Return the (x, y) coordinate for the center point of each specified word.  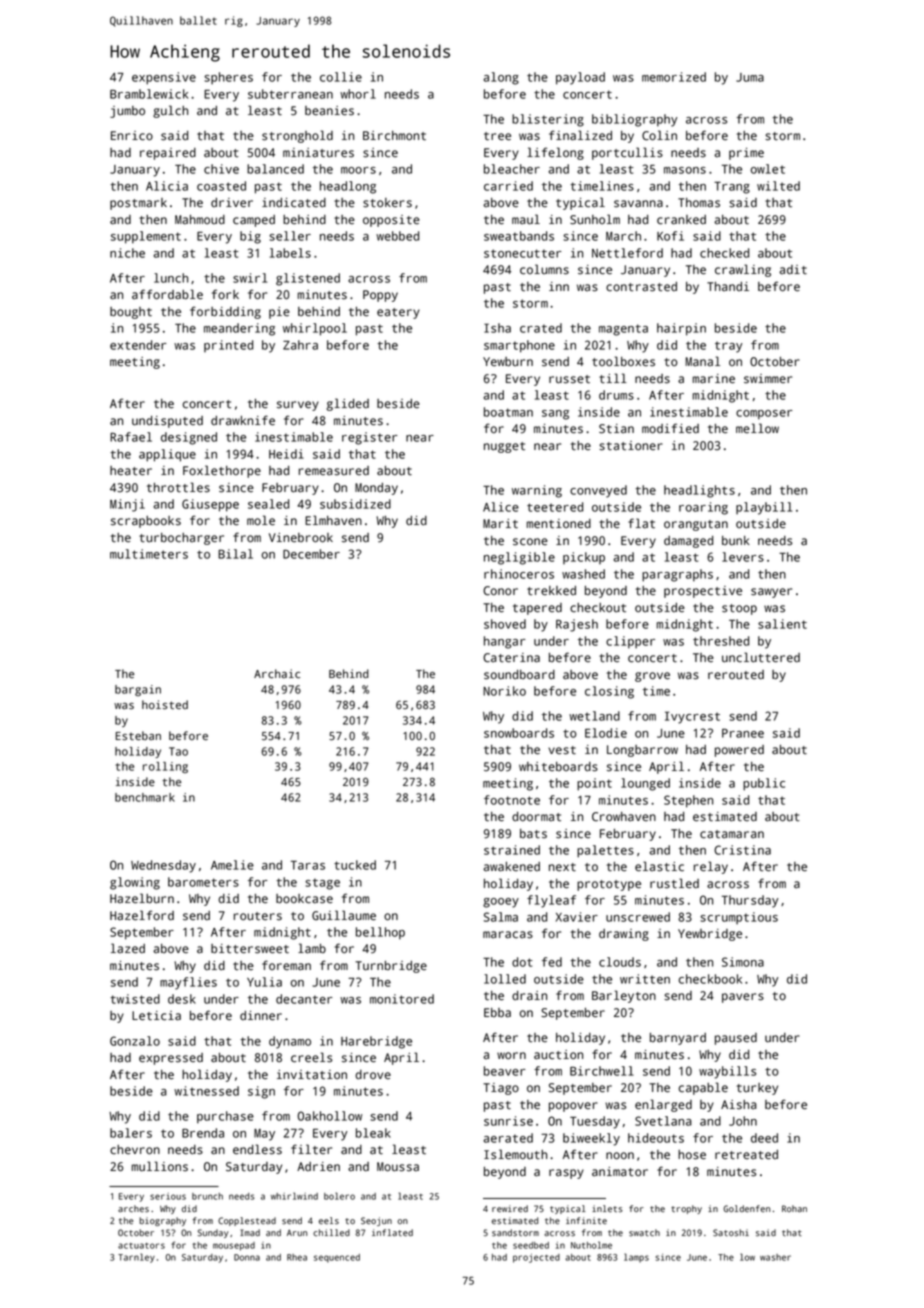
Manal (702, 361)
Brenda (203, 1133)
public (764, 784)
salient (782, 624)
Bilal (235, 554)
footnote (512, 800)
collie (341, 77)
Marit (500, 524)
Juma (750, 77)
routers (258, 916)
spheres (228, 78)
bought (131, 313)
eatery (398, 313)
